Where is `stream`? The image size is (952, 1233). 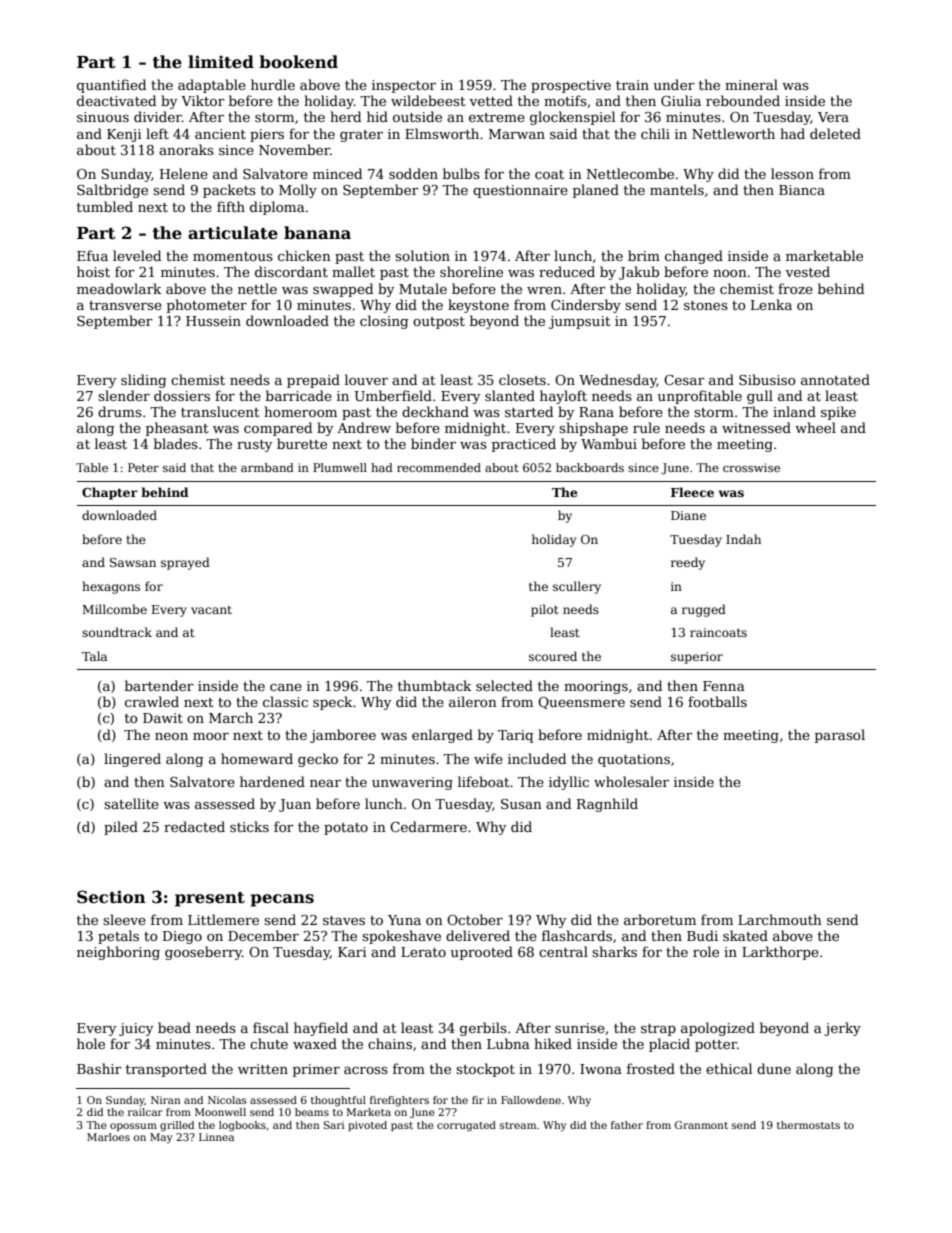 stream is located at coordinates (518, 1125).
